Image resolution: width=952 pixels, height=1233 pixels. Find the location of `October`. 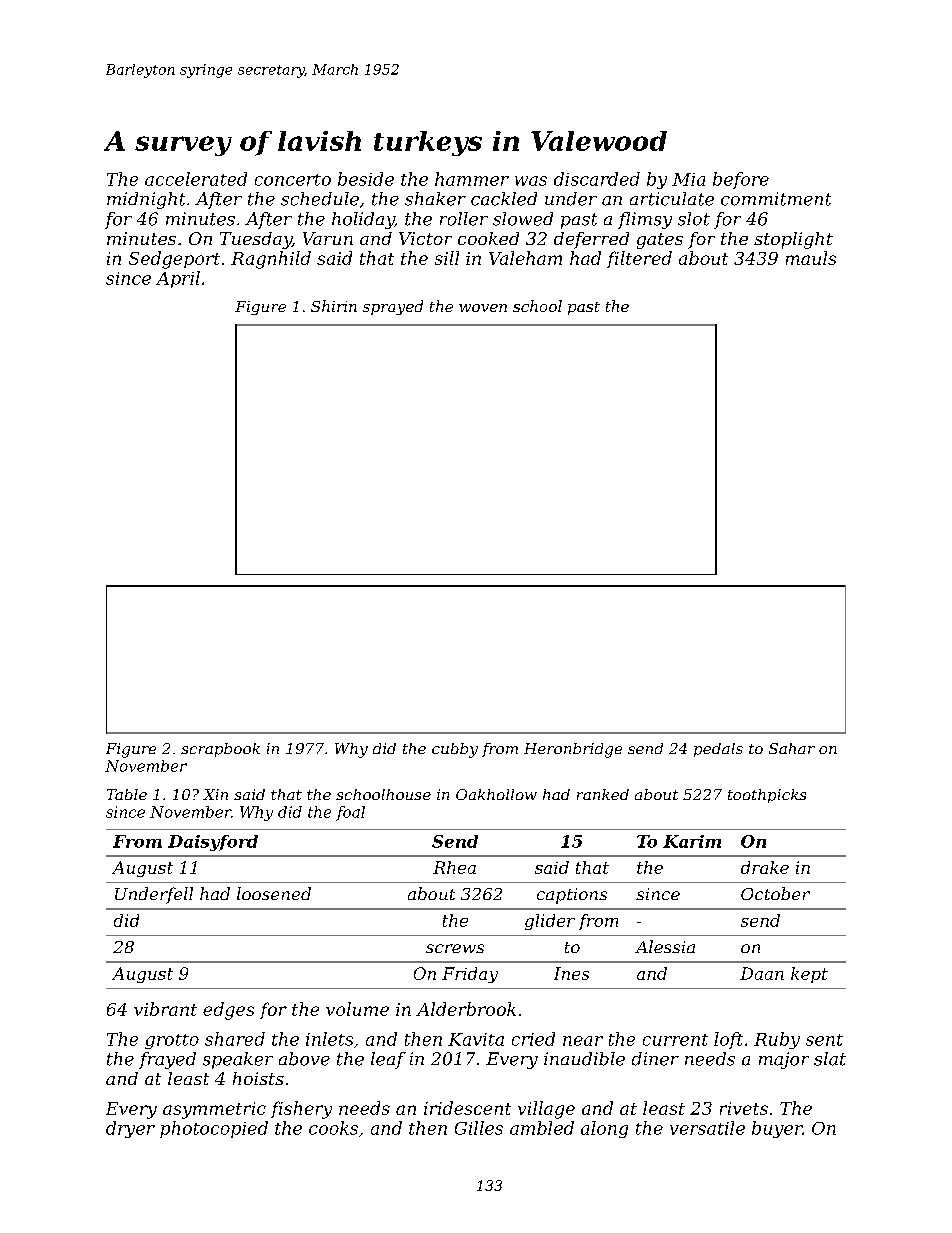

October is located at coordinates (775, 893).
